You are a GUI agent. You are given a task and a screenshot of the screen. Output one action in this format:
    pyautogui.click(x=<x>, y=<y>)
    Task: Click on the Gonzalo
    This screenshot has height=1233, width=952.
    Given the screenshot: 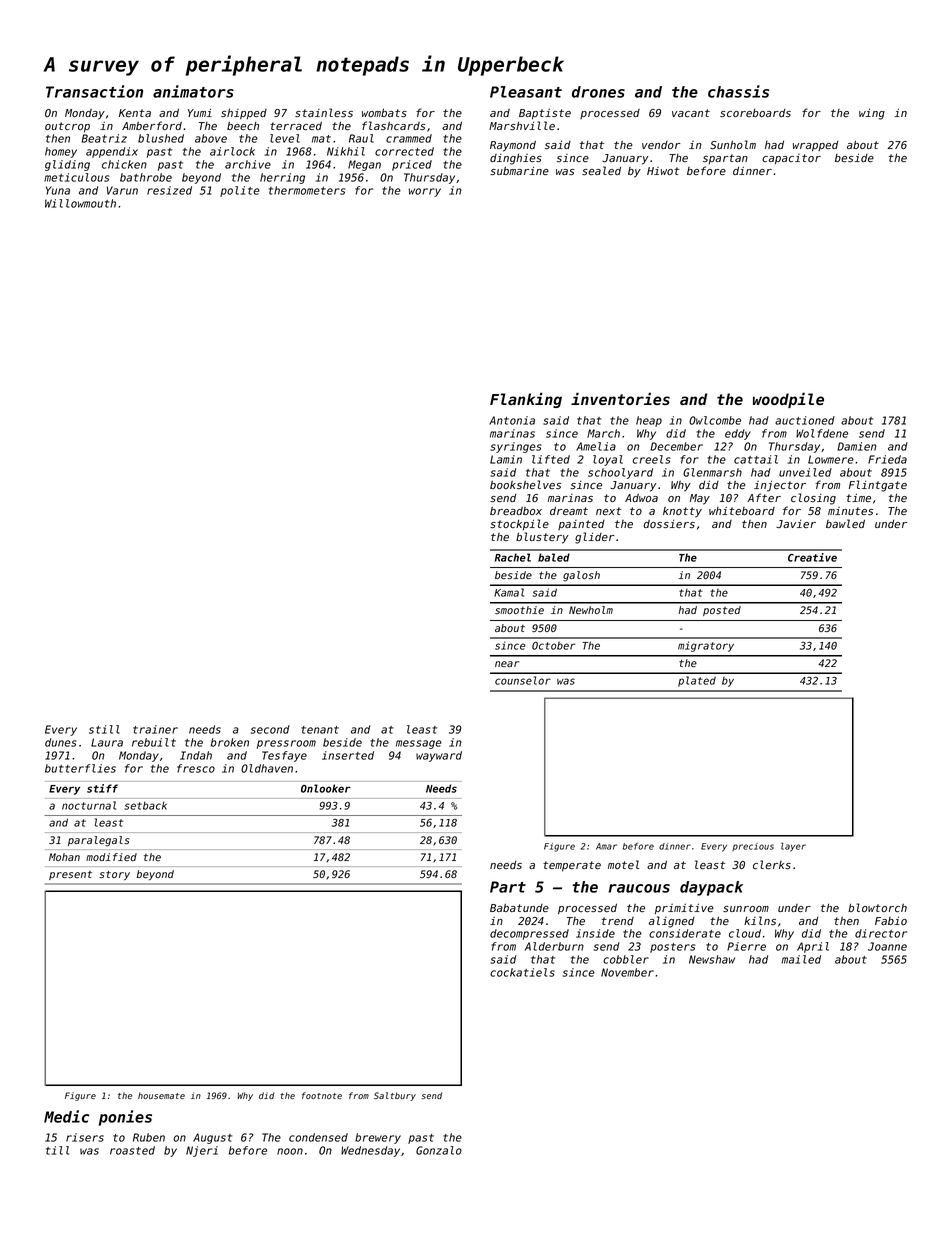 What is the action you would take?
    pyautogui.click(x=439, y=1150)
